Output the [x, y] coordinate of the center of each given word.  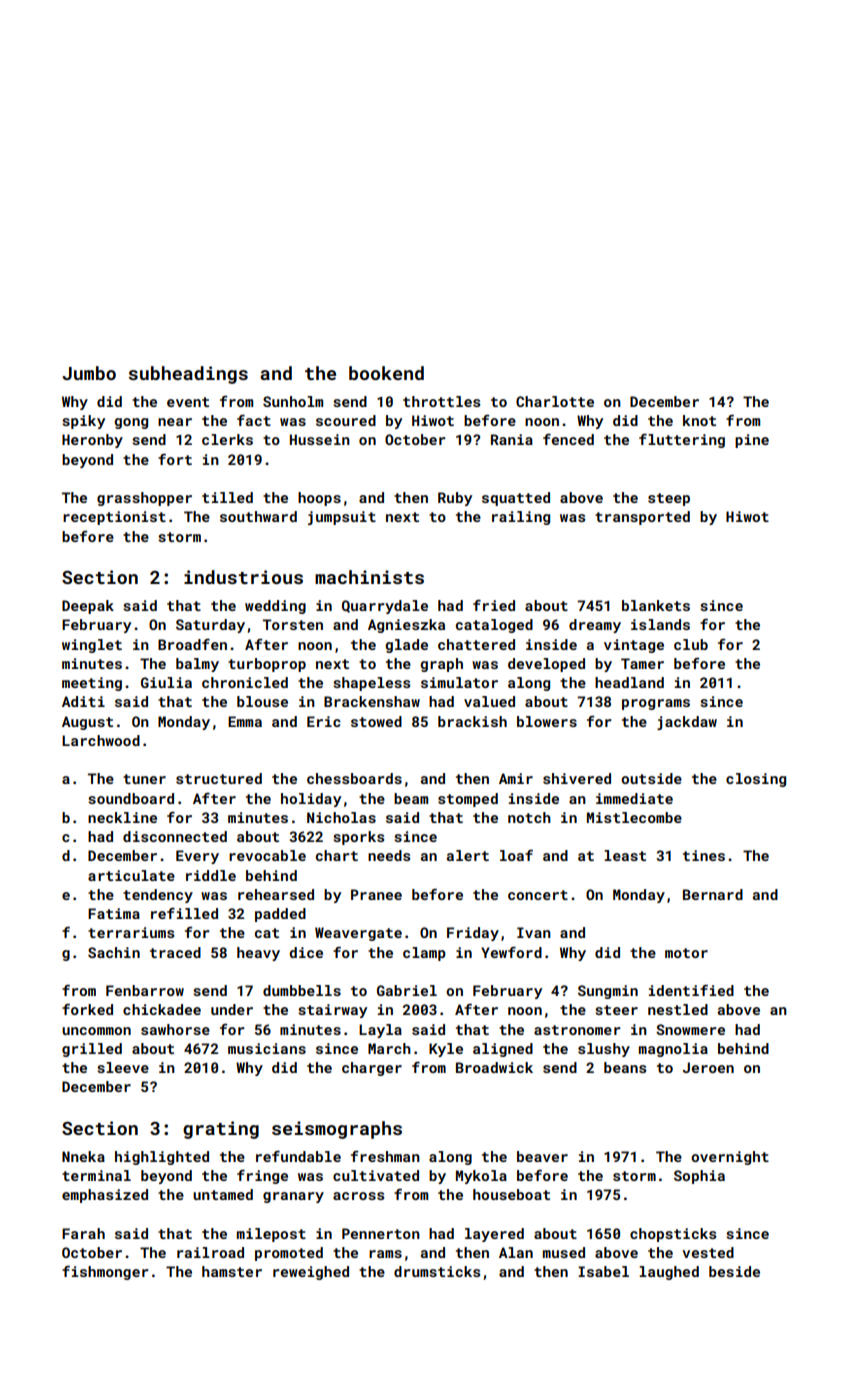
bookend [386, 373]
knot [699, 420]
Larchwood [101, 740]
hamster [232, 1271]
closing [756, 780]
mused [564, 1252]
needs [389, 855]
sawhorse [175, 1029]
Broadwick [494, 1067]
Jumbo [89, 373]
